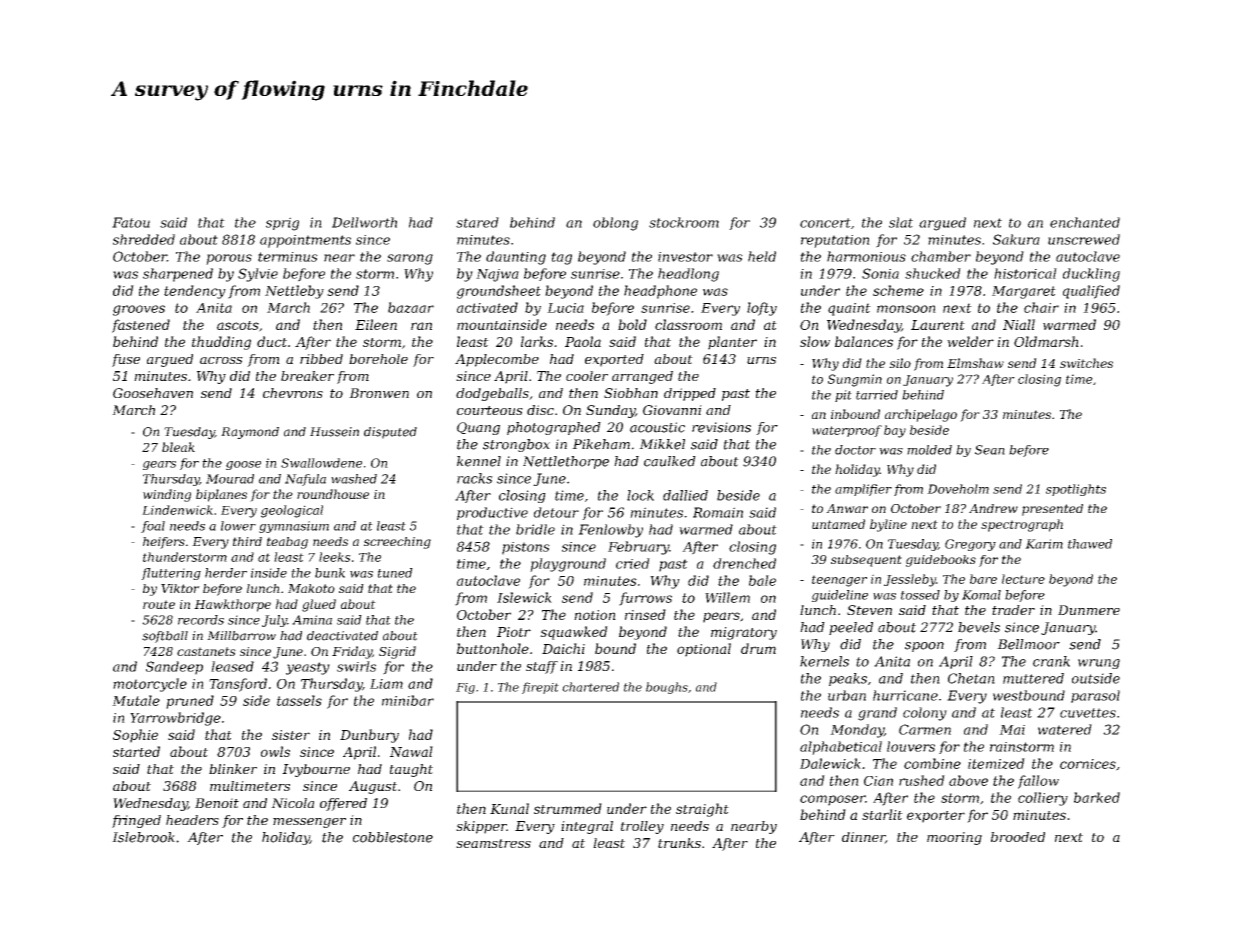 The image size is (1233, 952). I want to click on Dellworth, so click(364, 222).
